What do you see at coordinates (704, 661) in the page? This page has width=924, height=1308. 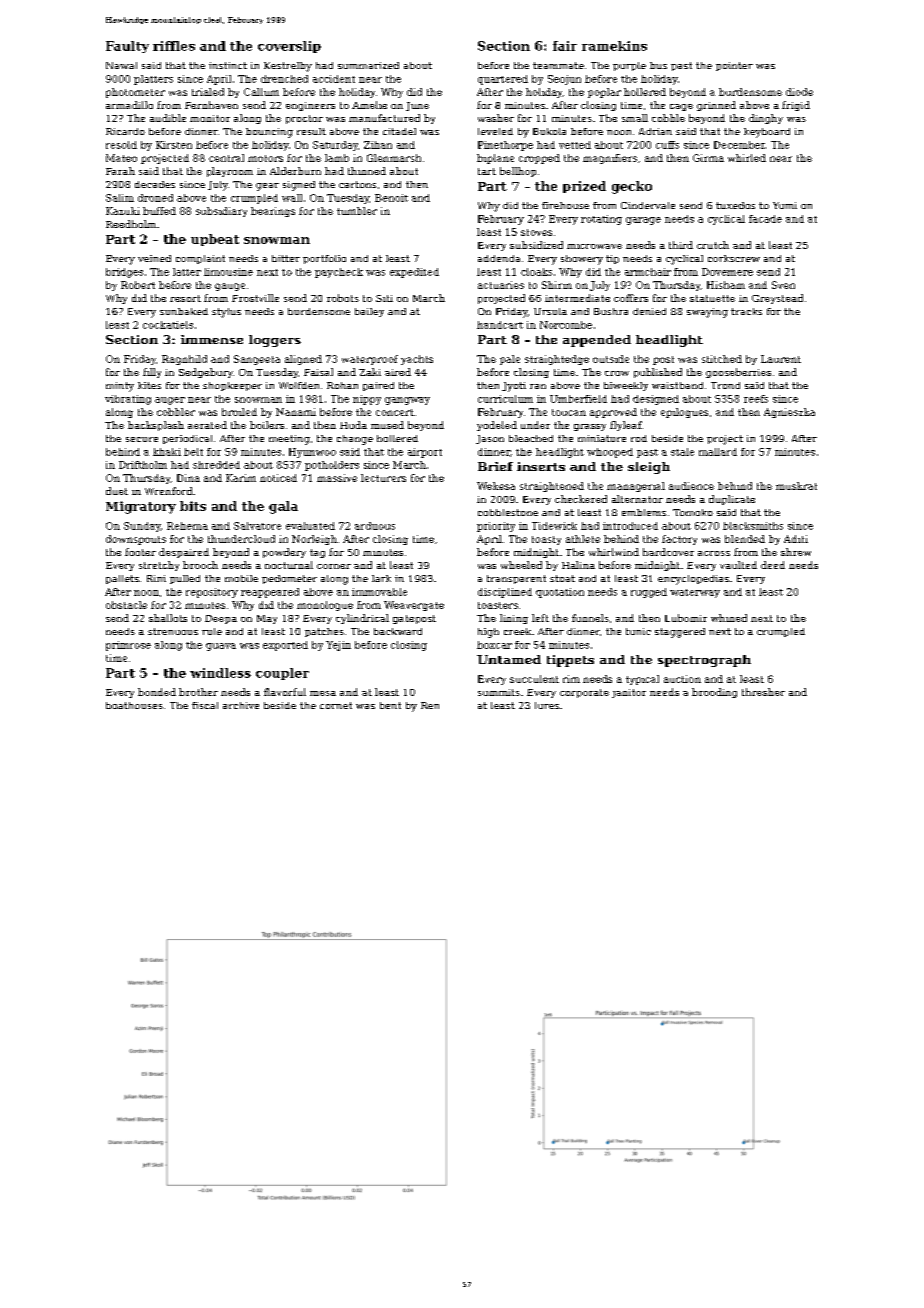 I see `spectrograph` at bounding box center [704, 661].
